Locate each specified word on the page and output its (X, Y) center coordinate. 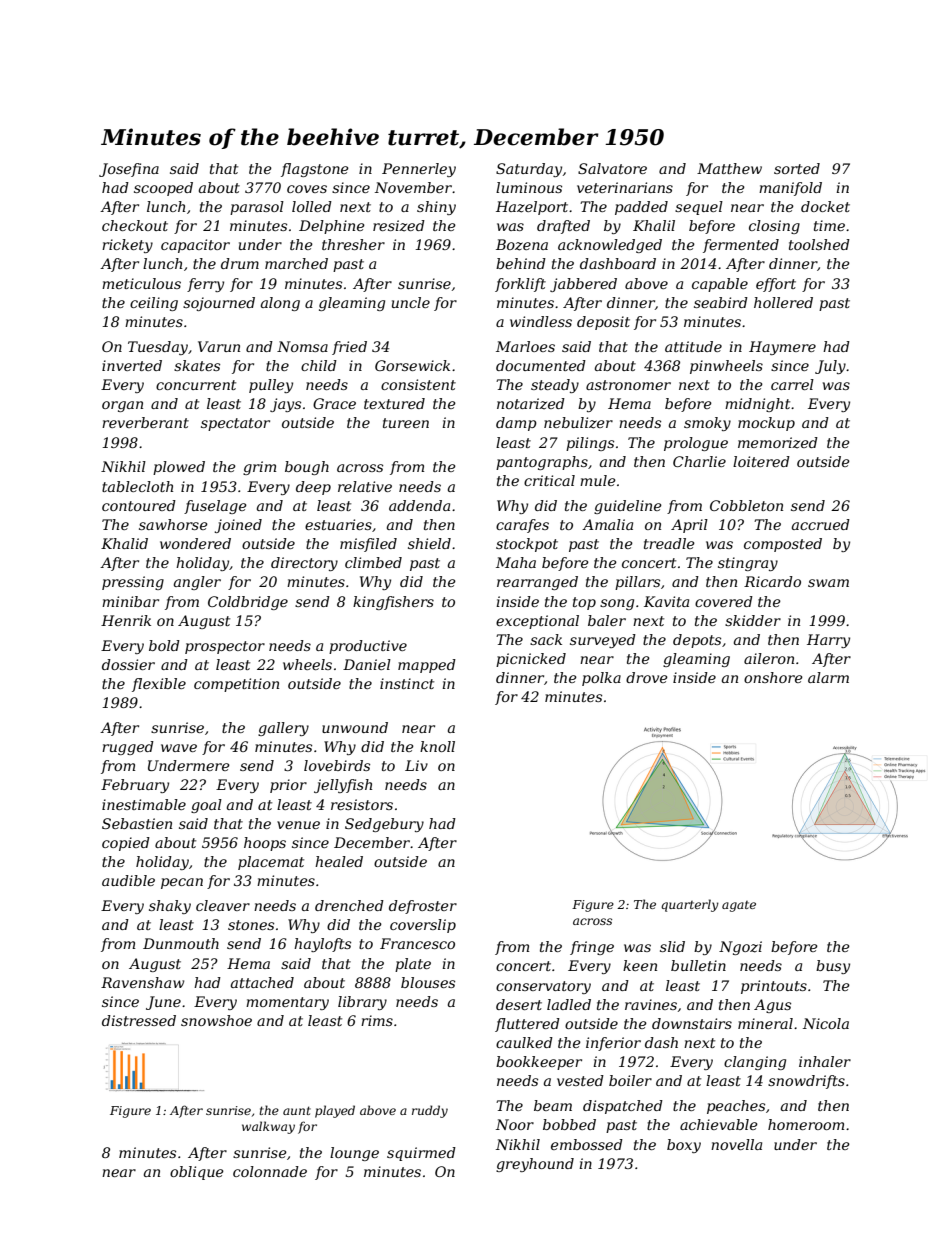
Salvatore (612, 168)
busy (833, 967)
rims (377, 1020)
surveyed (603, 641)
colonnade (270, 1171)
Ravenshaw (142, 982)
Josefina (129, 170)
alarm (828, 677)
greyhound (535, 1165)
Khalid (124, 543)
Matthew (729, 168)
